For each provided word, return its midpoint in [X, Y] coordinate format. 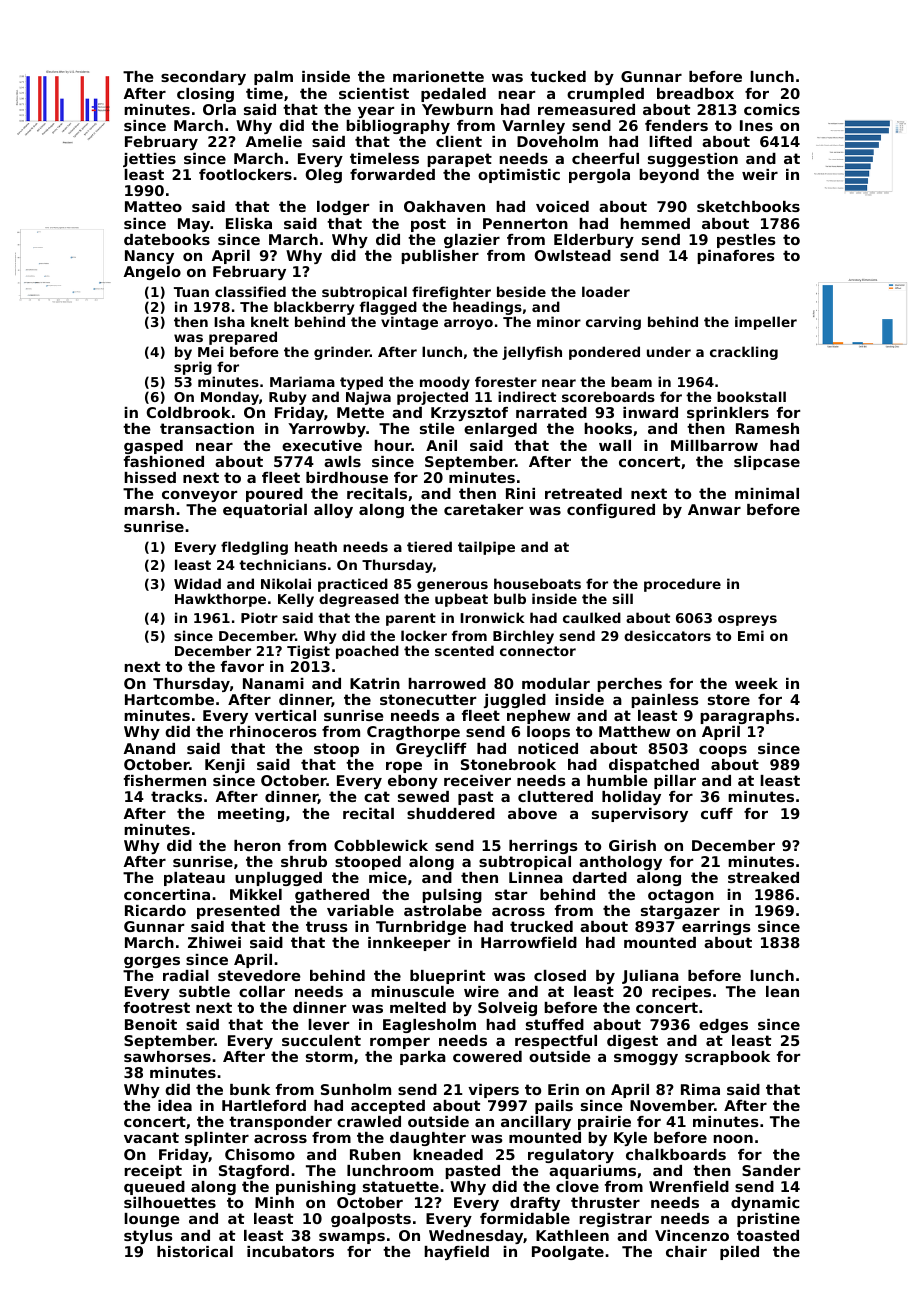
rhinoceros [273, 731]
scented [464, 650]
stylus [148, 1237]
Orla [219, 109]
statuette [401, 1186]
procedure [682, 585]
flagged [388, 308]
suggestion [693, 160]
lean [782, 991]
